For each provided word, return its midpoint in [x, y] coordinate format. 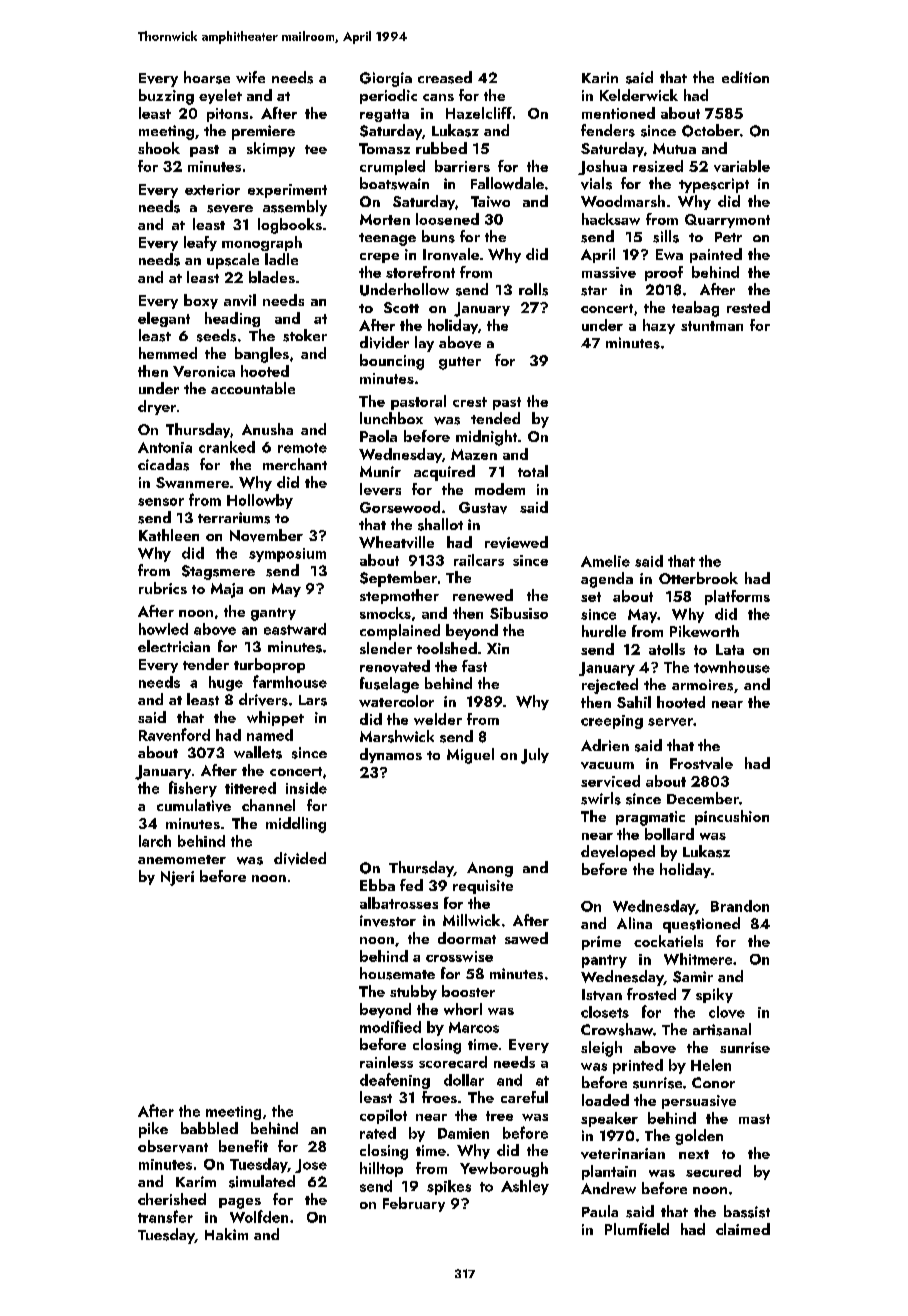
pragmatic [650, 818]
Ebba [377, 885]
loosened [447, 219]
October [711, 130]
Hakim [226, 1234]
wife [250, 77]
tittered [250, 788]
